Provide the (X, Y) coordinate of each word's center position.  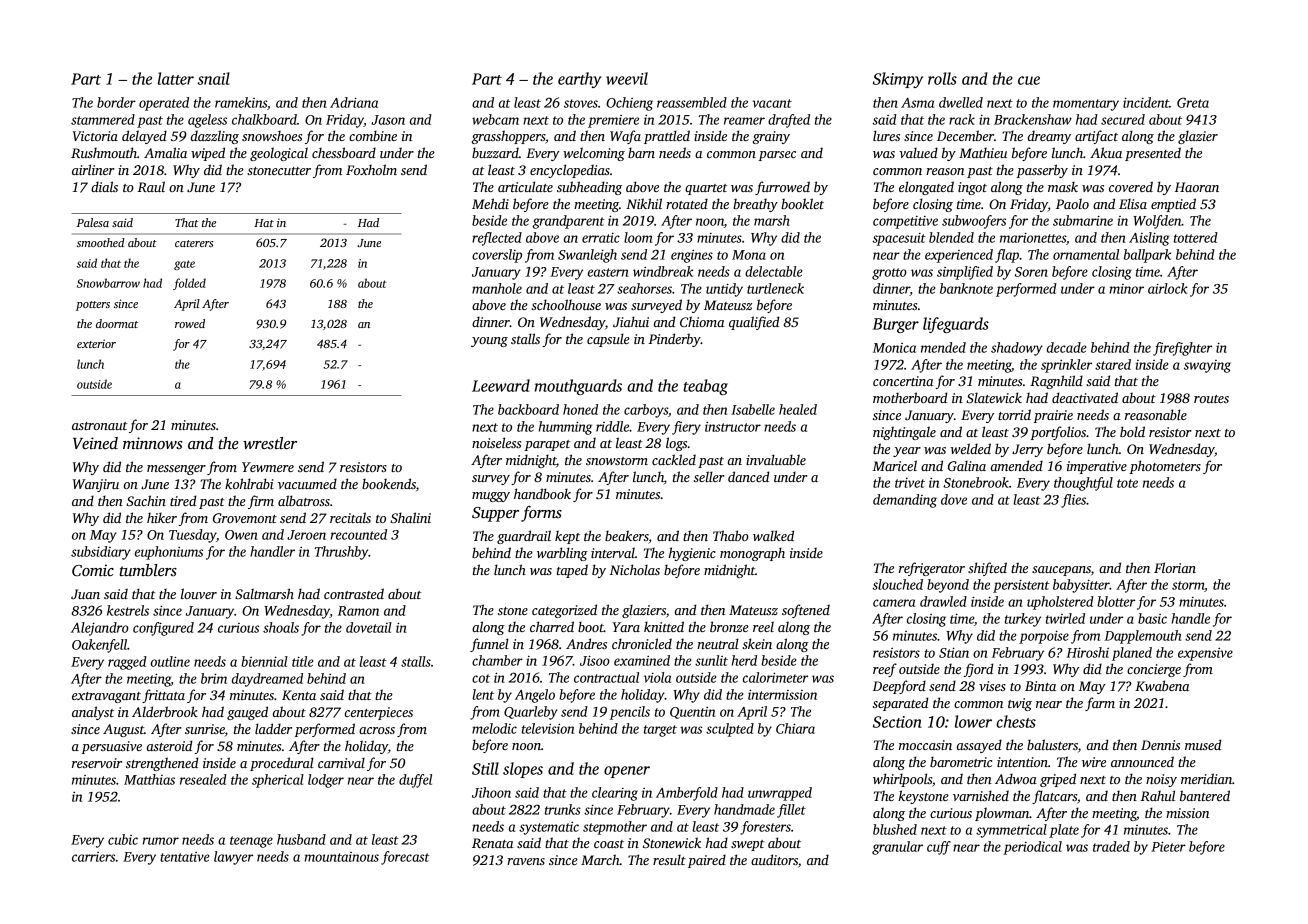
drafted (789, 121)
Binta (1040, 686)
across (377, 730)
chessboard (344, 152)
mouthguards (578, 387)
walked (773, 535)
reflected (497, 239)
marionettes (1033, 237)
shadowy (1017, 349)
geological (279, 154)
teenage (251, 842)
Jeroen (306, 535)
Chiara (795, 728)
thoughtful (1083, 484)
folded (189, 284)
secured (1123, 119)
